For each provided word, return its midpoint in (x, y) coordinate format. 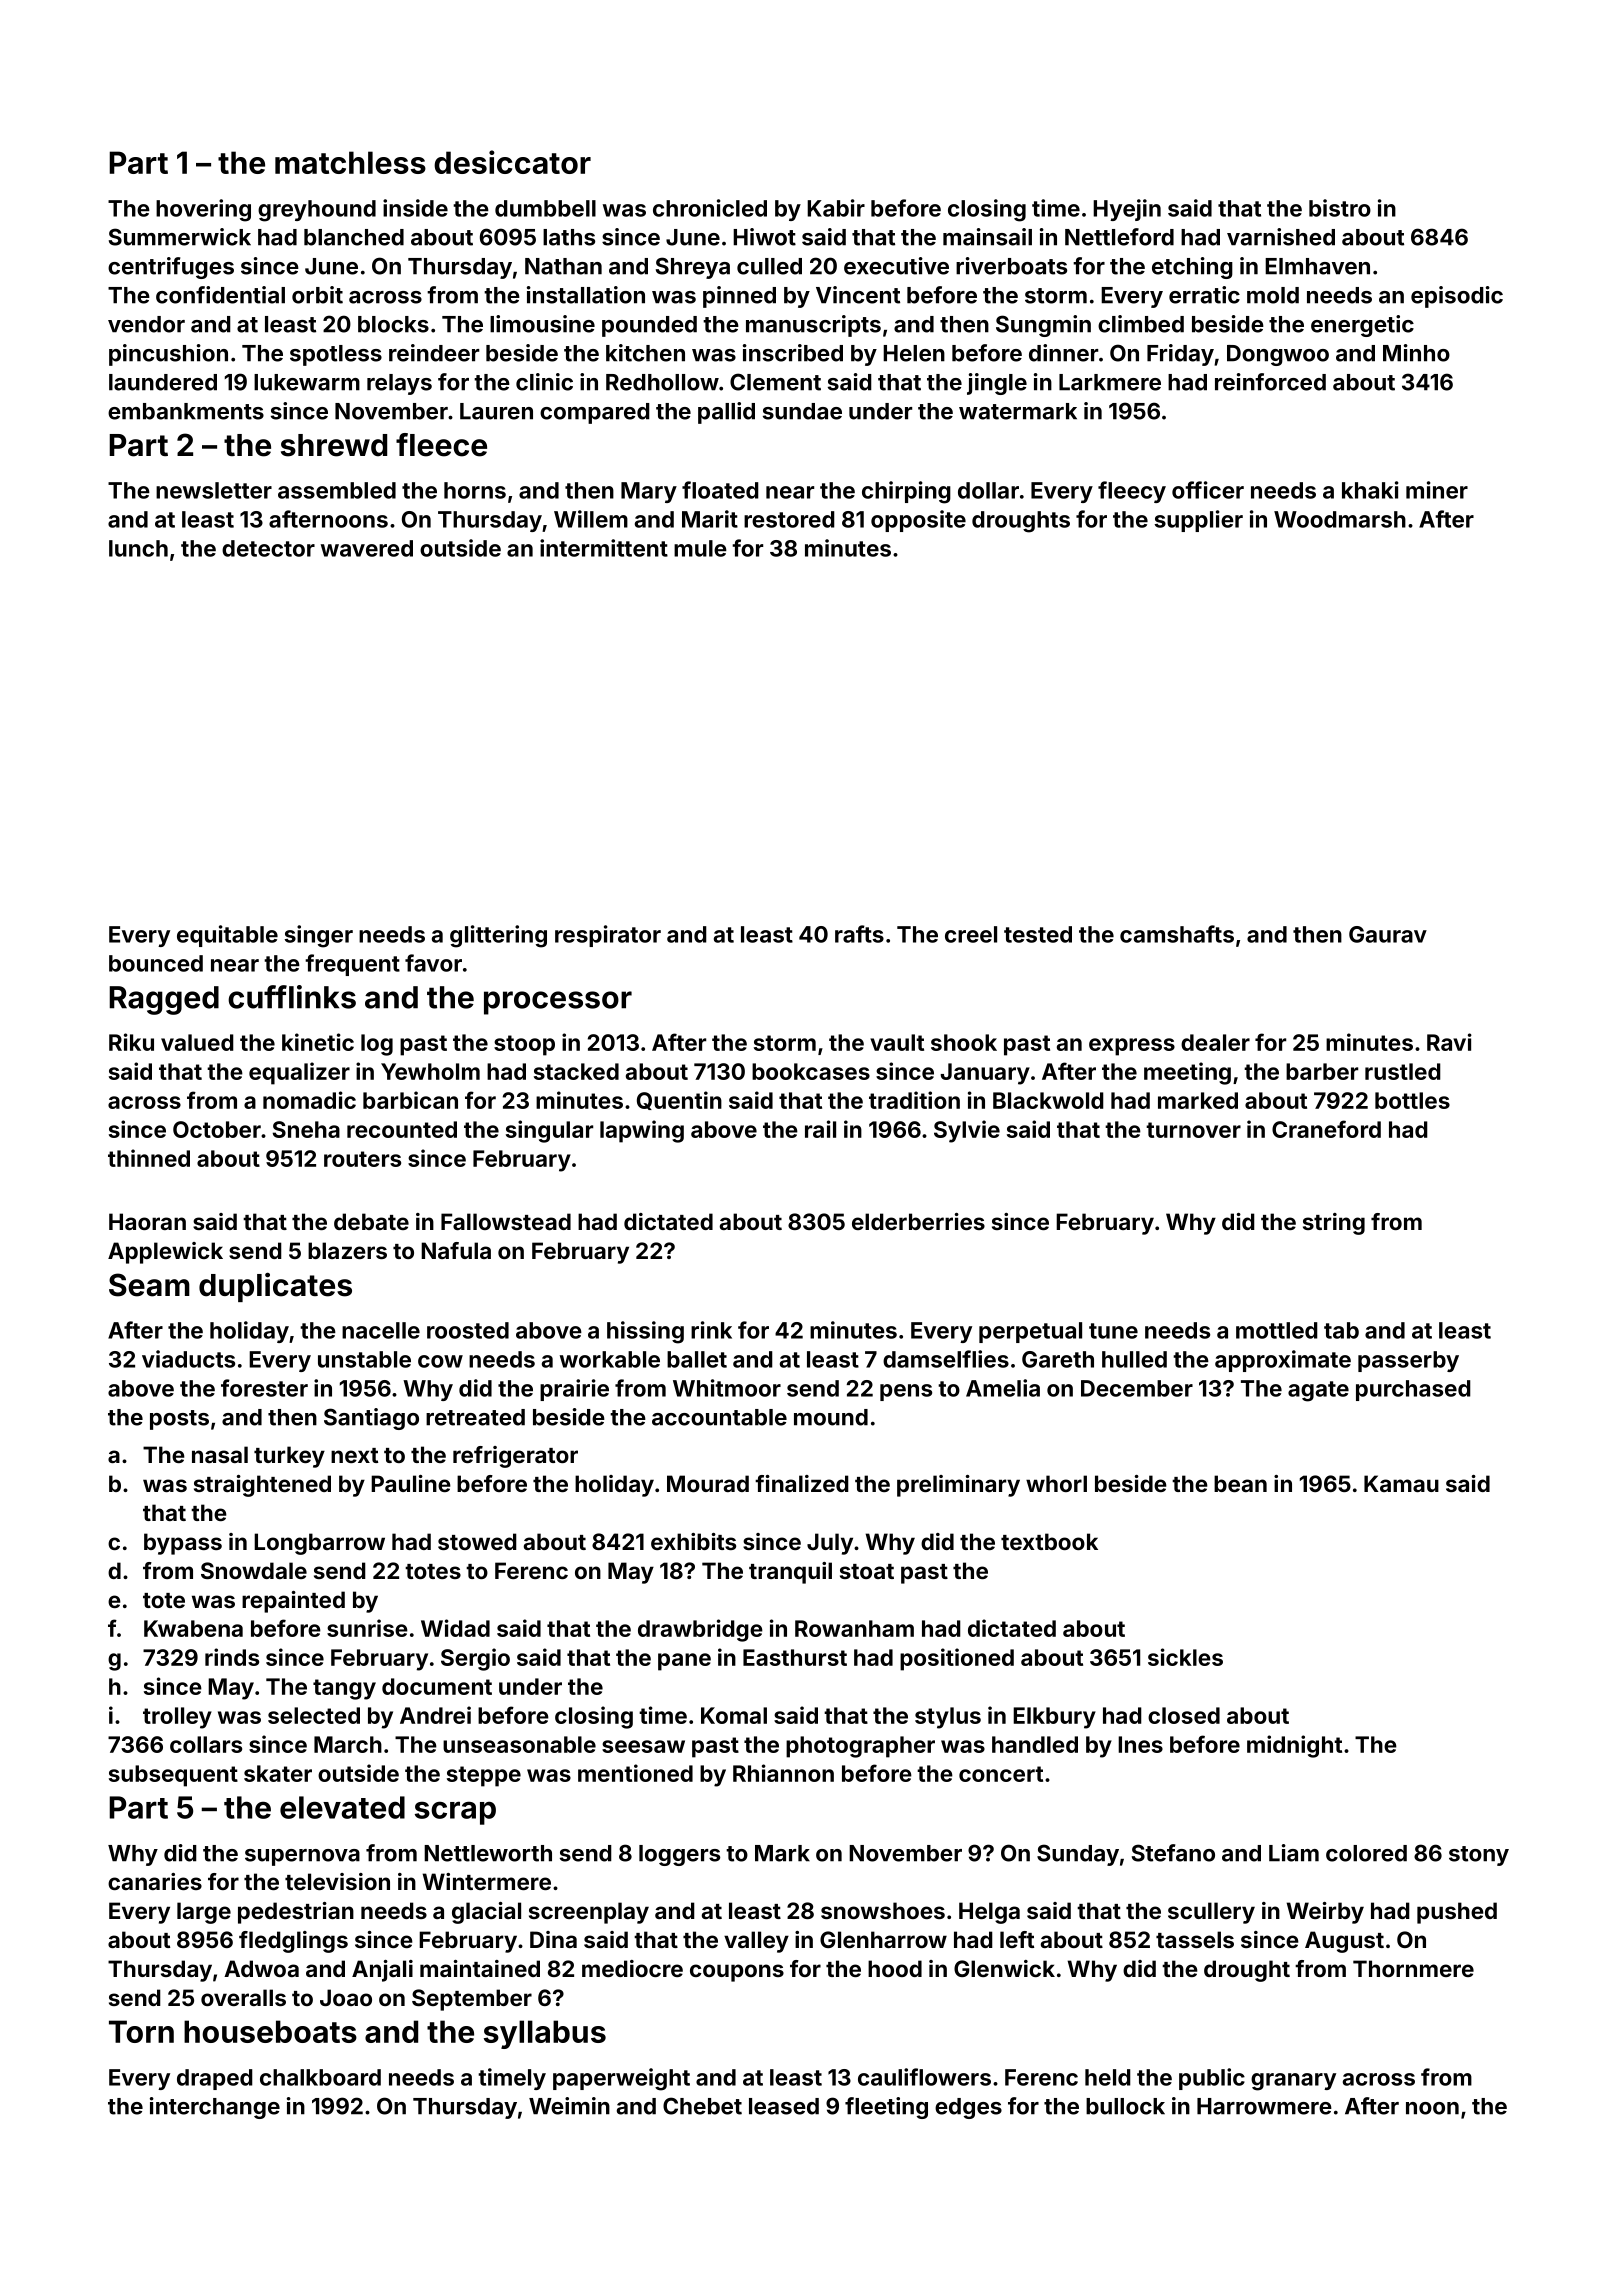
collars (206, 1744)
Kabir (836, 208)
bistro (1340, 208)
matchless (350, 162)
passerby (1408, 1361)
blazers (347, 1250)
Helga (989, 1913)
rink (711, 1330)
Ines (1140, 1744)
